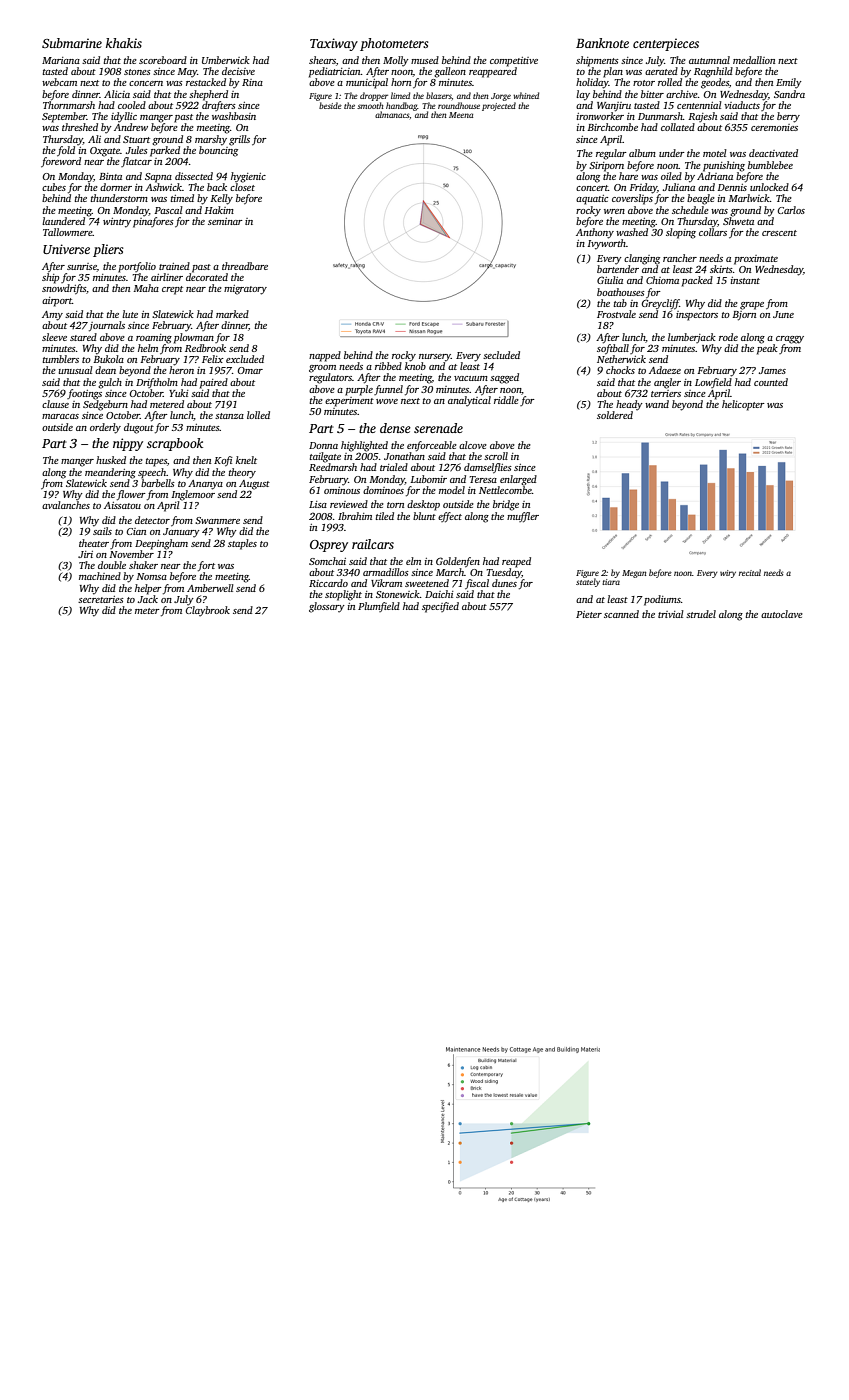 This document has width=849, height=1400. I want to click on shaker, so click(143, 565).
